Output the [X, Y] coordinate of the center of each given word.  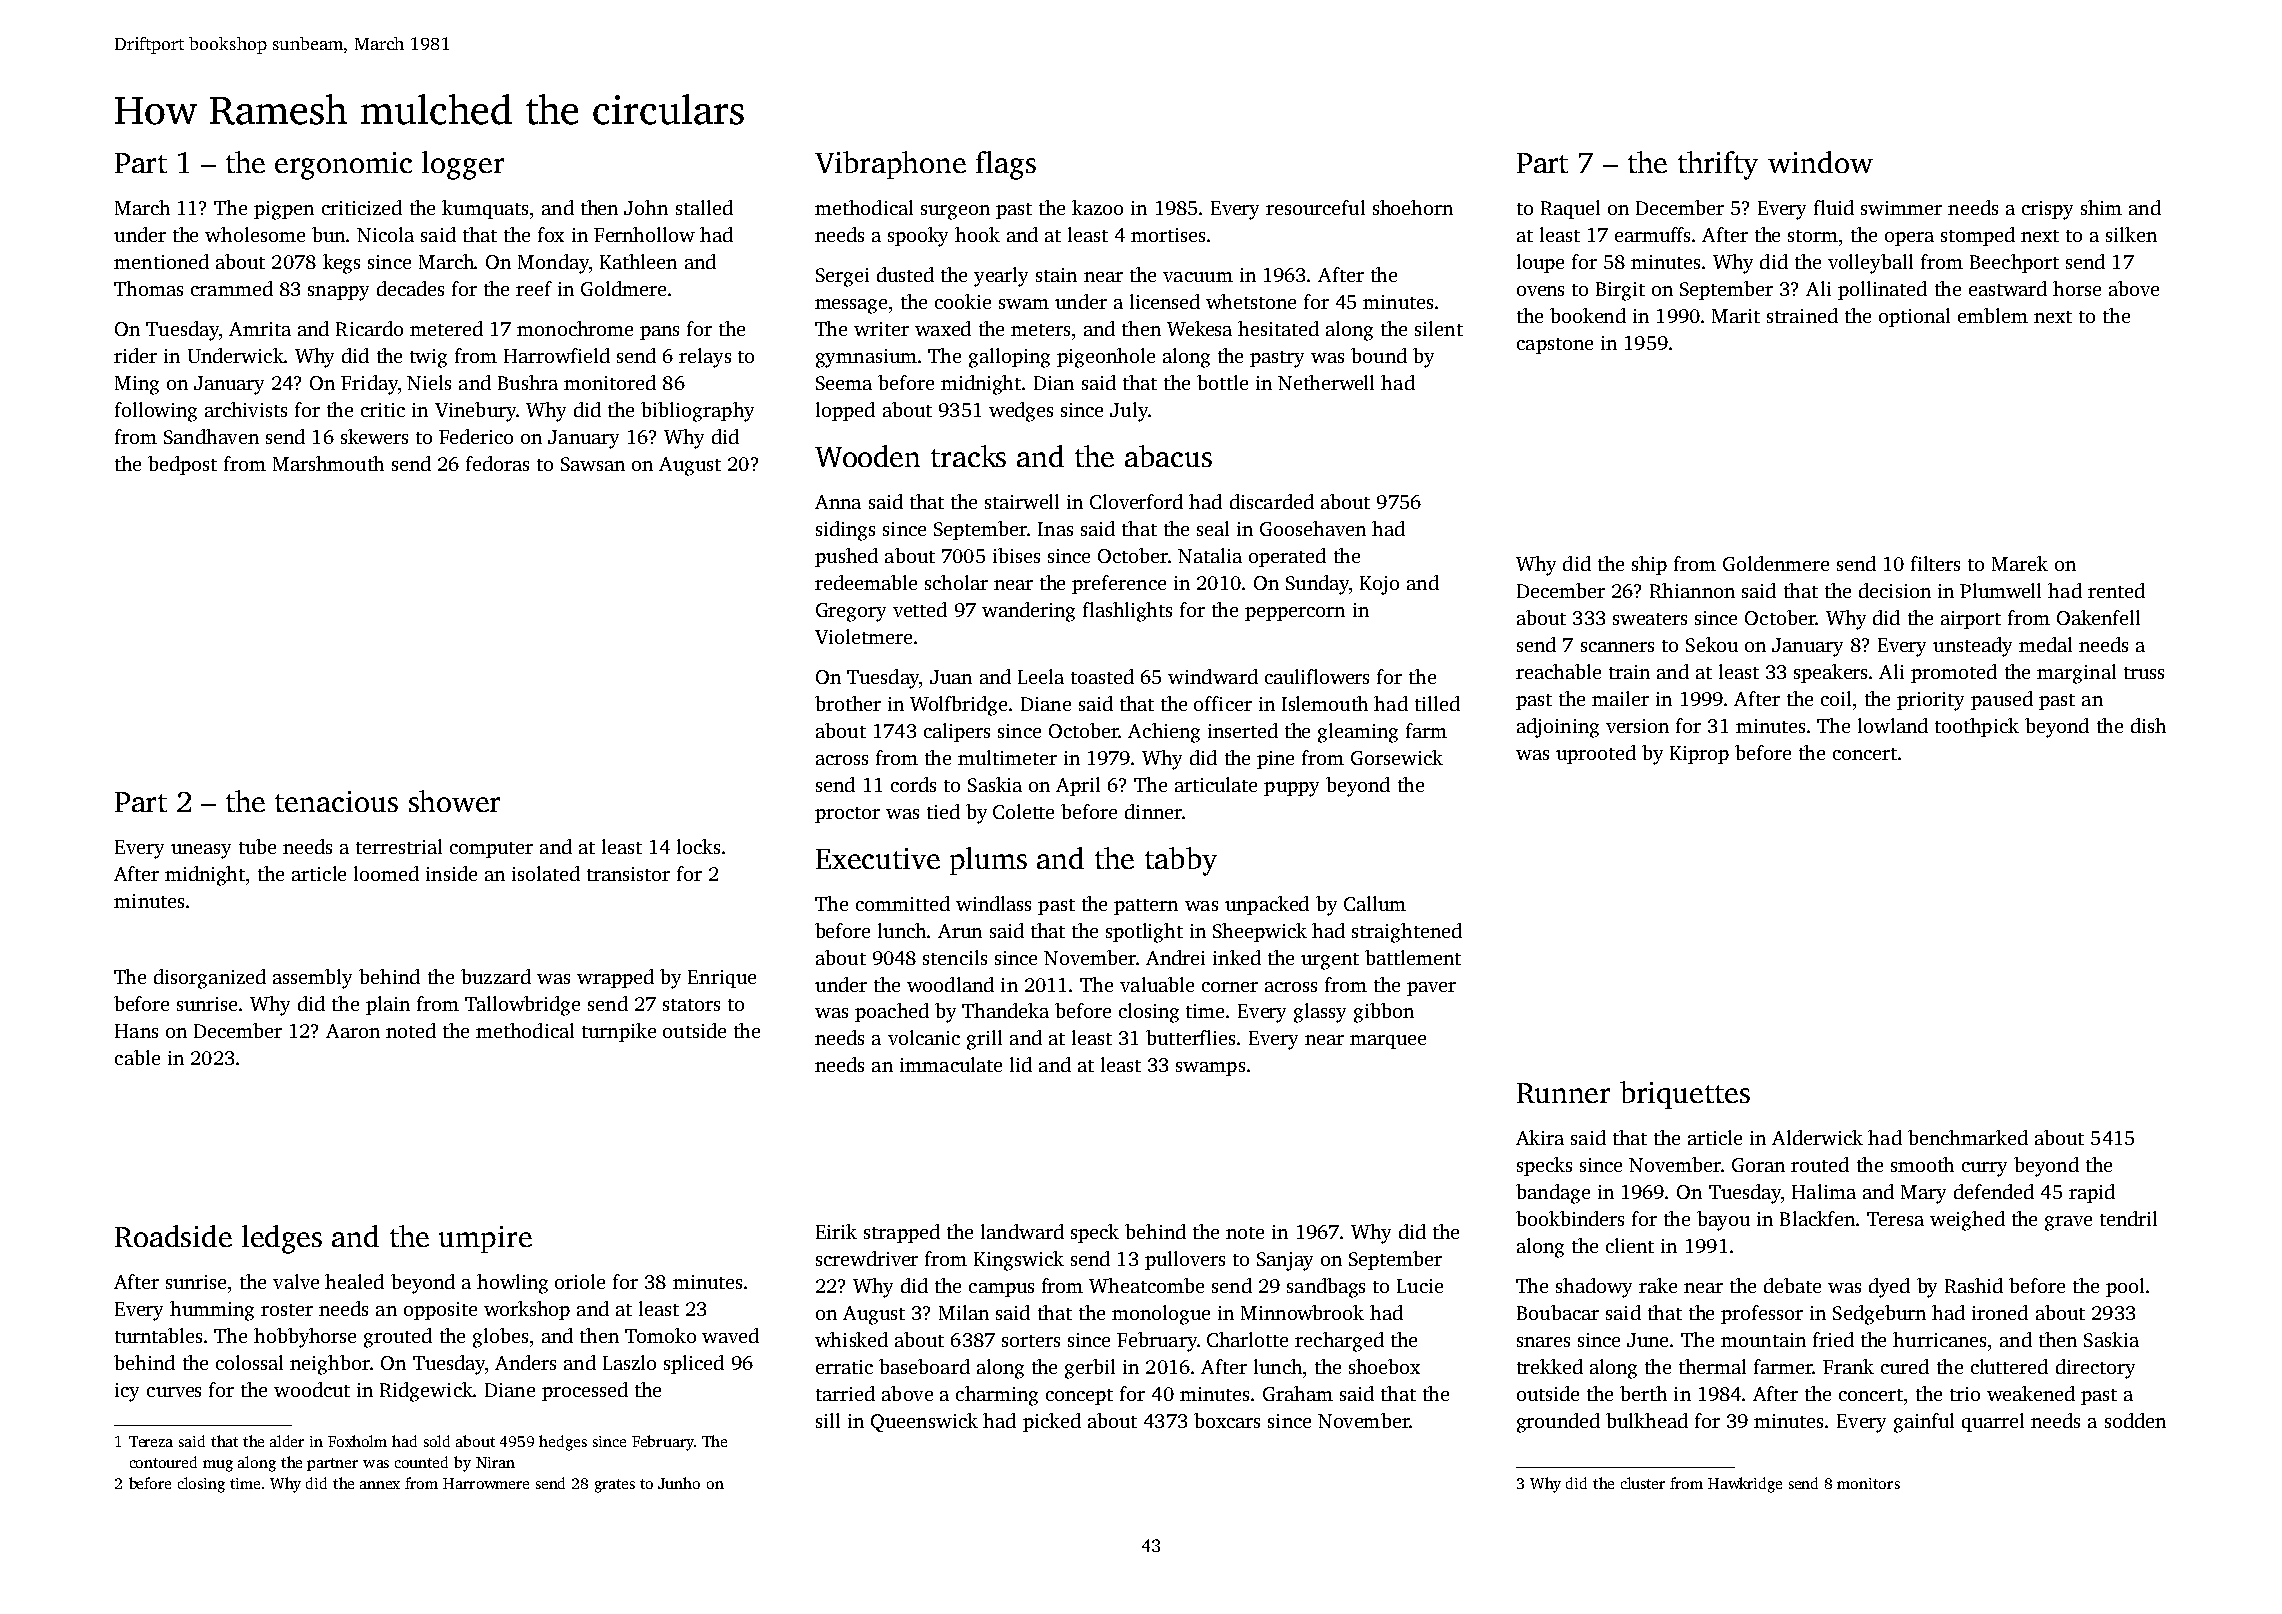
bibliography [697, 412]
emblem [1993, 315]
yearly [1001, 277]
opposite [440, 1311]
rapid [2092, 1193]
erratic [844, 1367]
